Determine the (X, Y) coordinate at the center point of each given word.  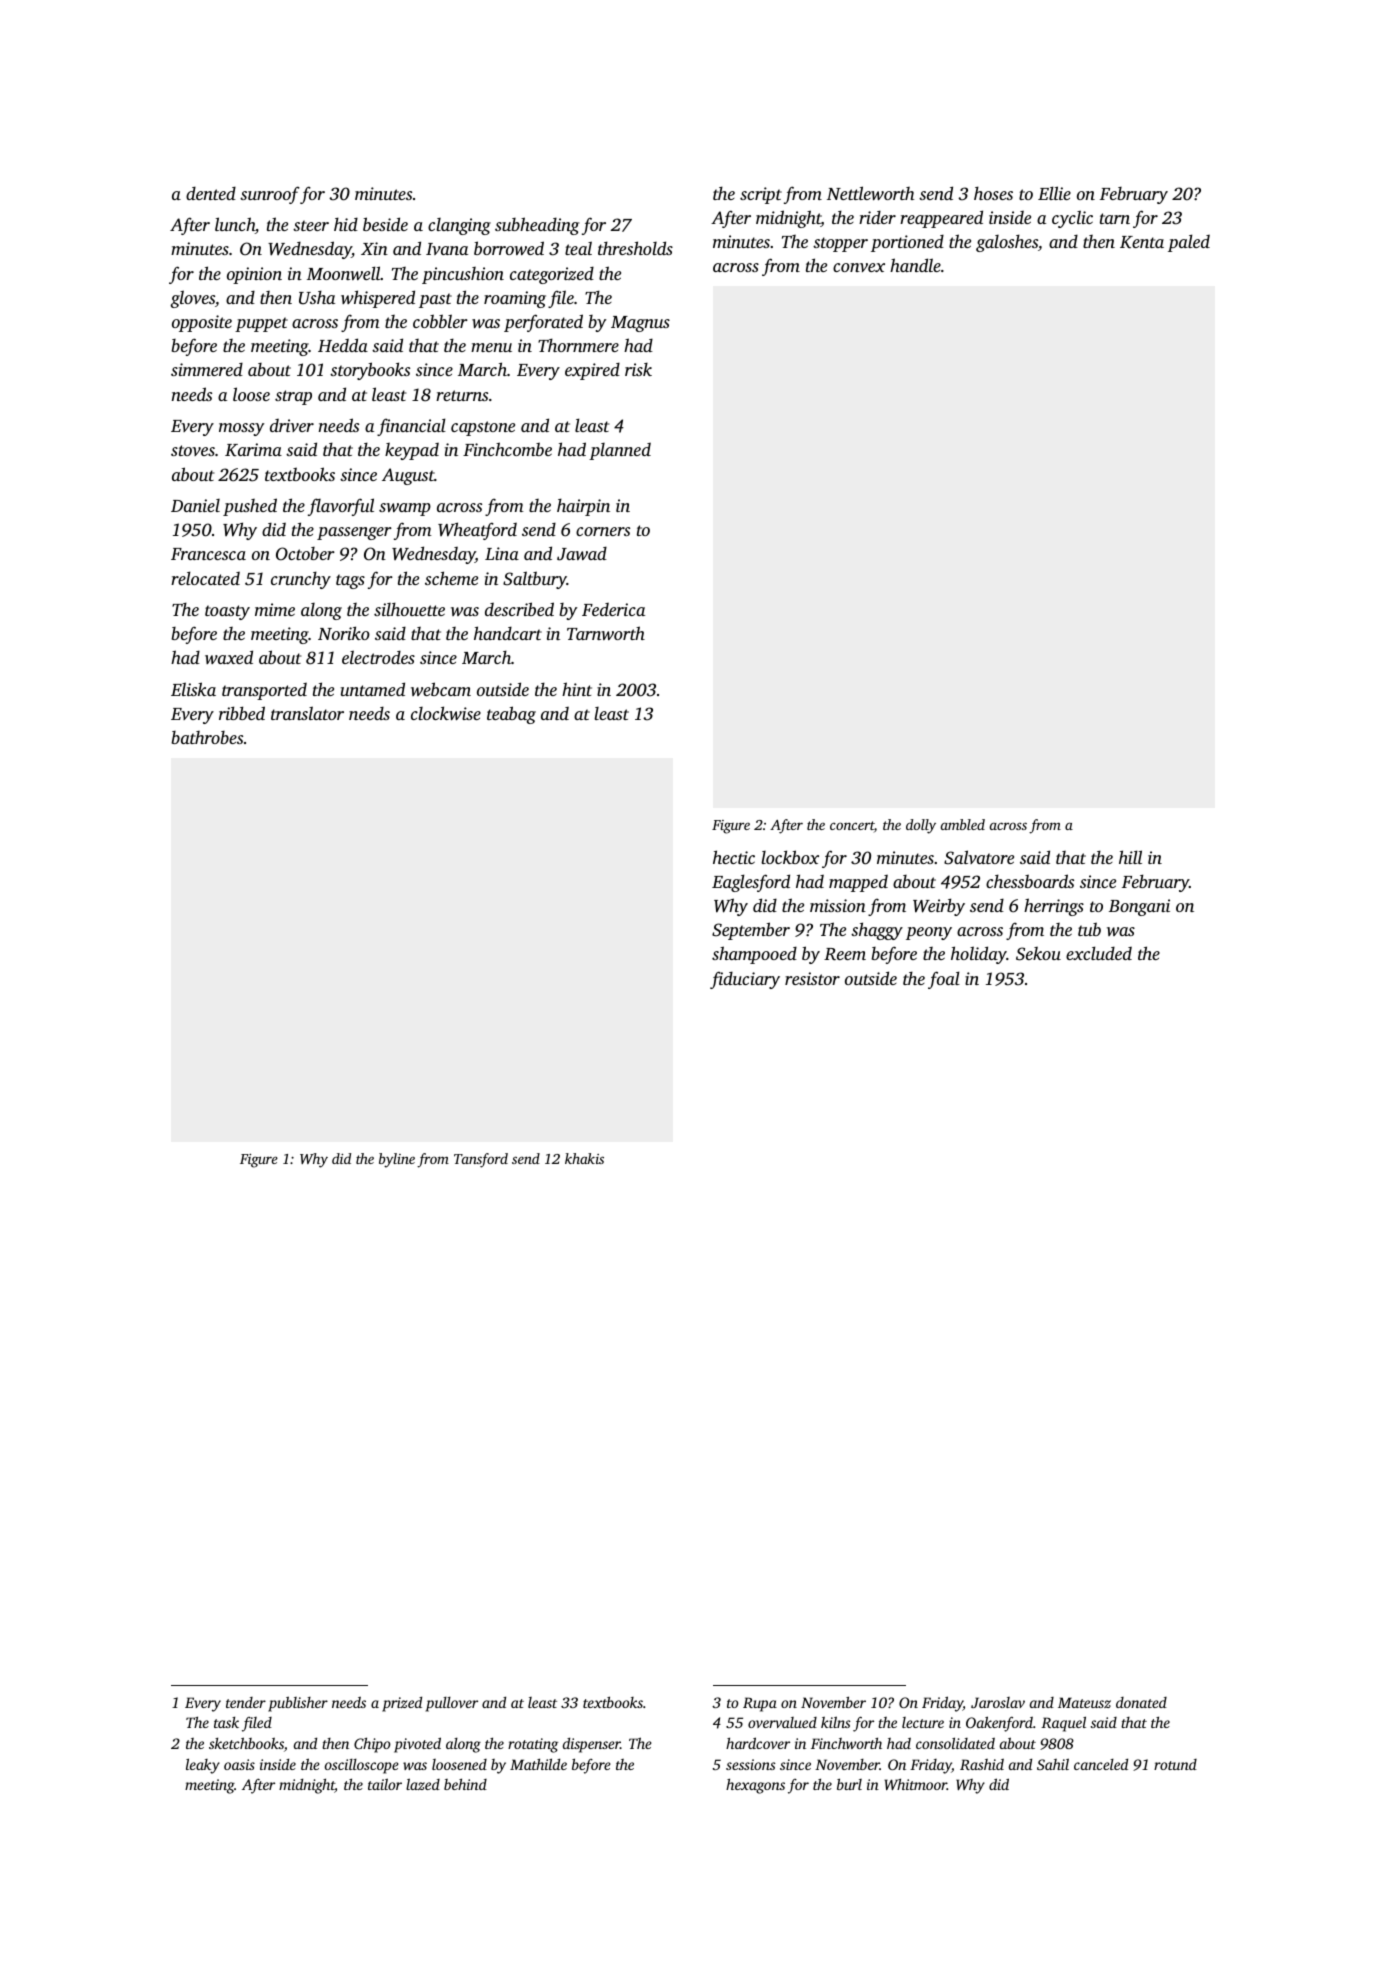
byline (397, 1160)
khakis (584, 1158)
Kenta (1142, 242)
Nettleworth (871, 193)
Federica (613, 609)
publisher (298, 1704)
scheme (451, 578)
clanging (459, 226)
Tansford (481, 1160)
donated (1141, 1702)
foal (944, 980)
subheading (537, 226)
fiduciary (745, 980)
